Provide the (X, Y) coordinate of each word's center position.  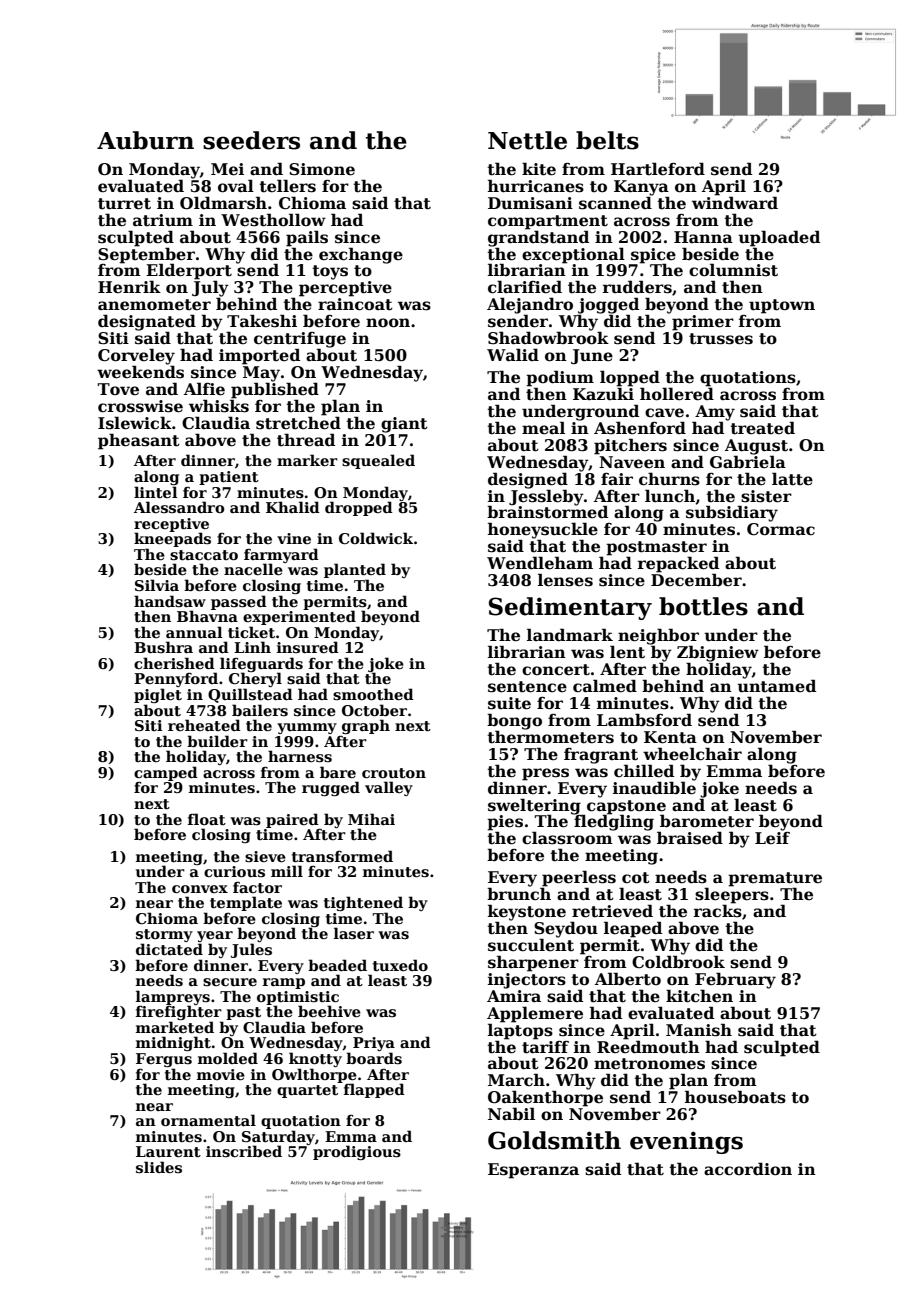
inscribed (244, 1151)
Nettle (527, 140)
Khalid (293, 507)
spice (653, 256)
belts (607, 140)
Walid (513, 354)
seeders (251, 140)
